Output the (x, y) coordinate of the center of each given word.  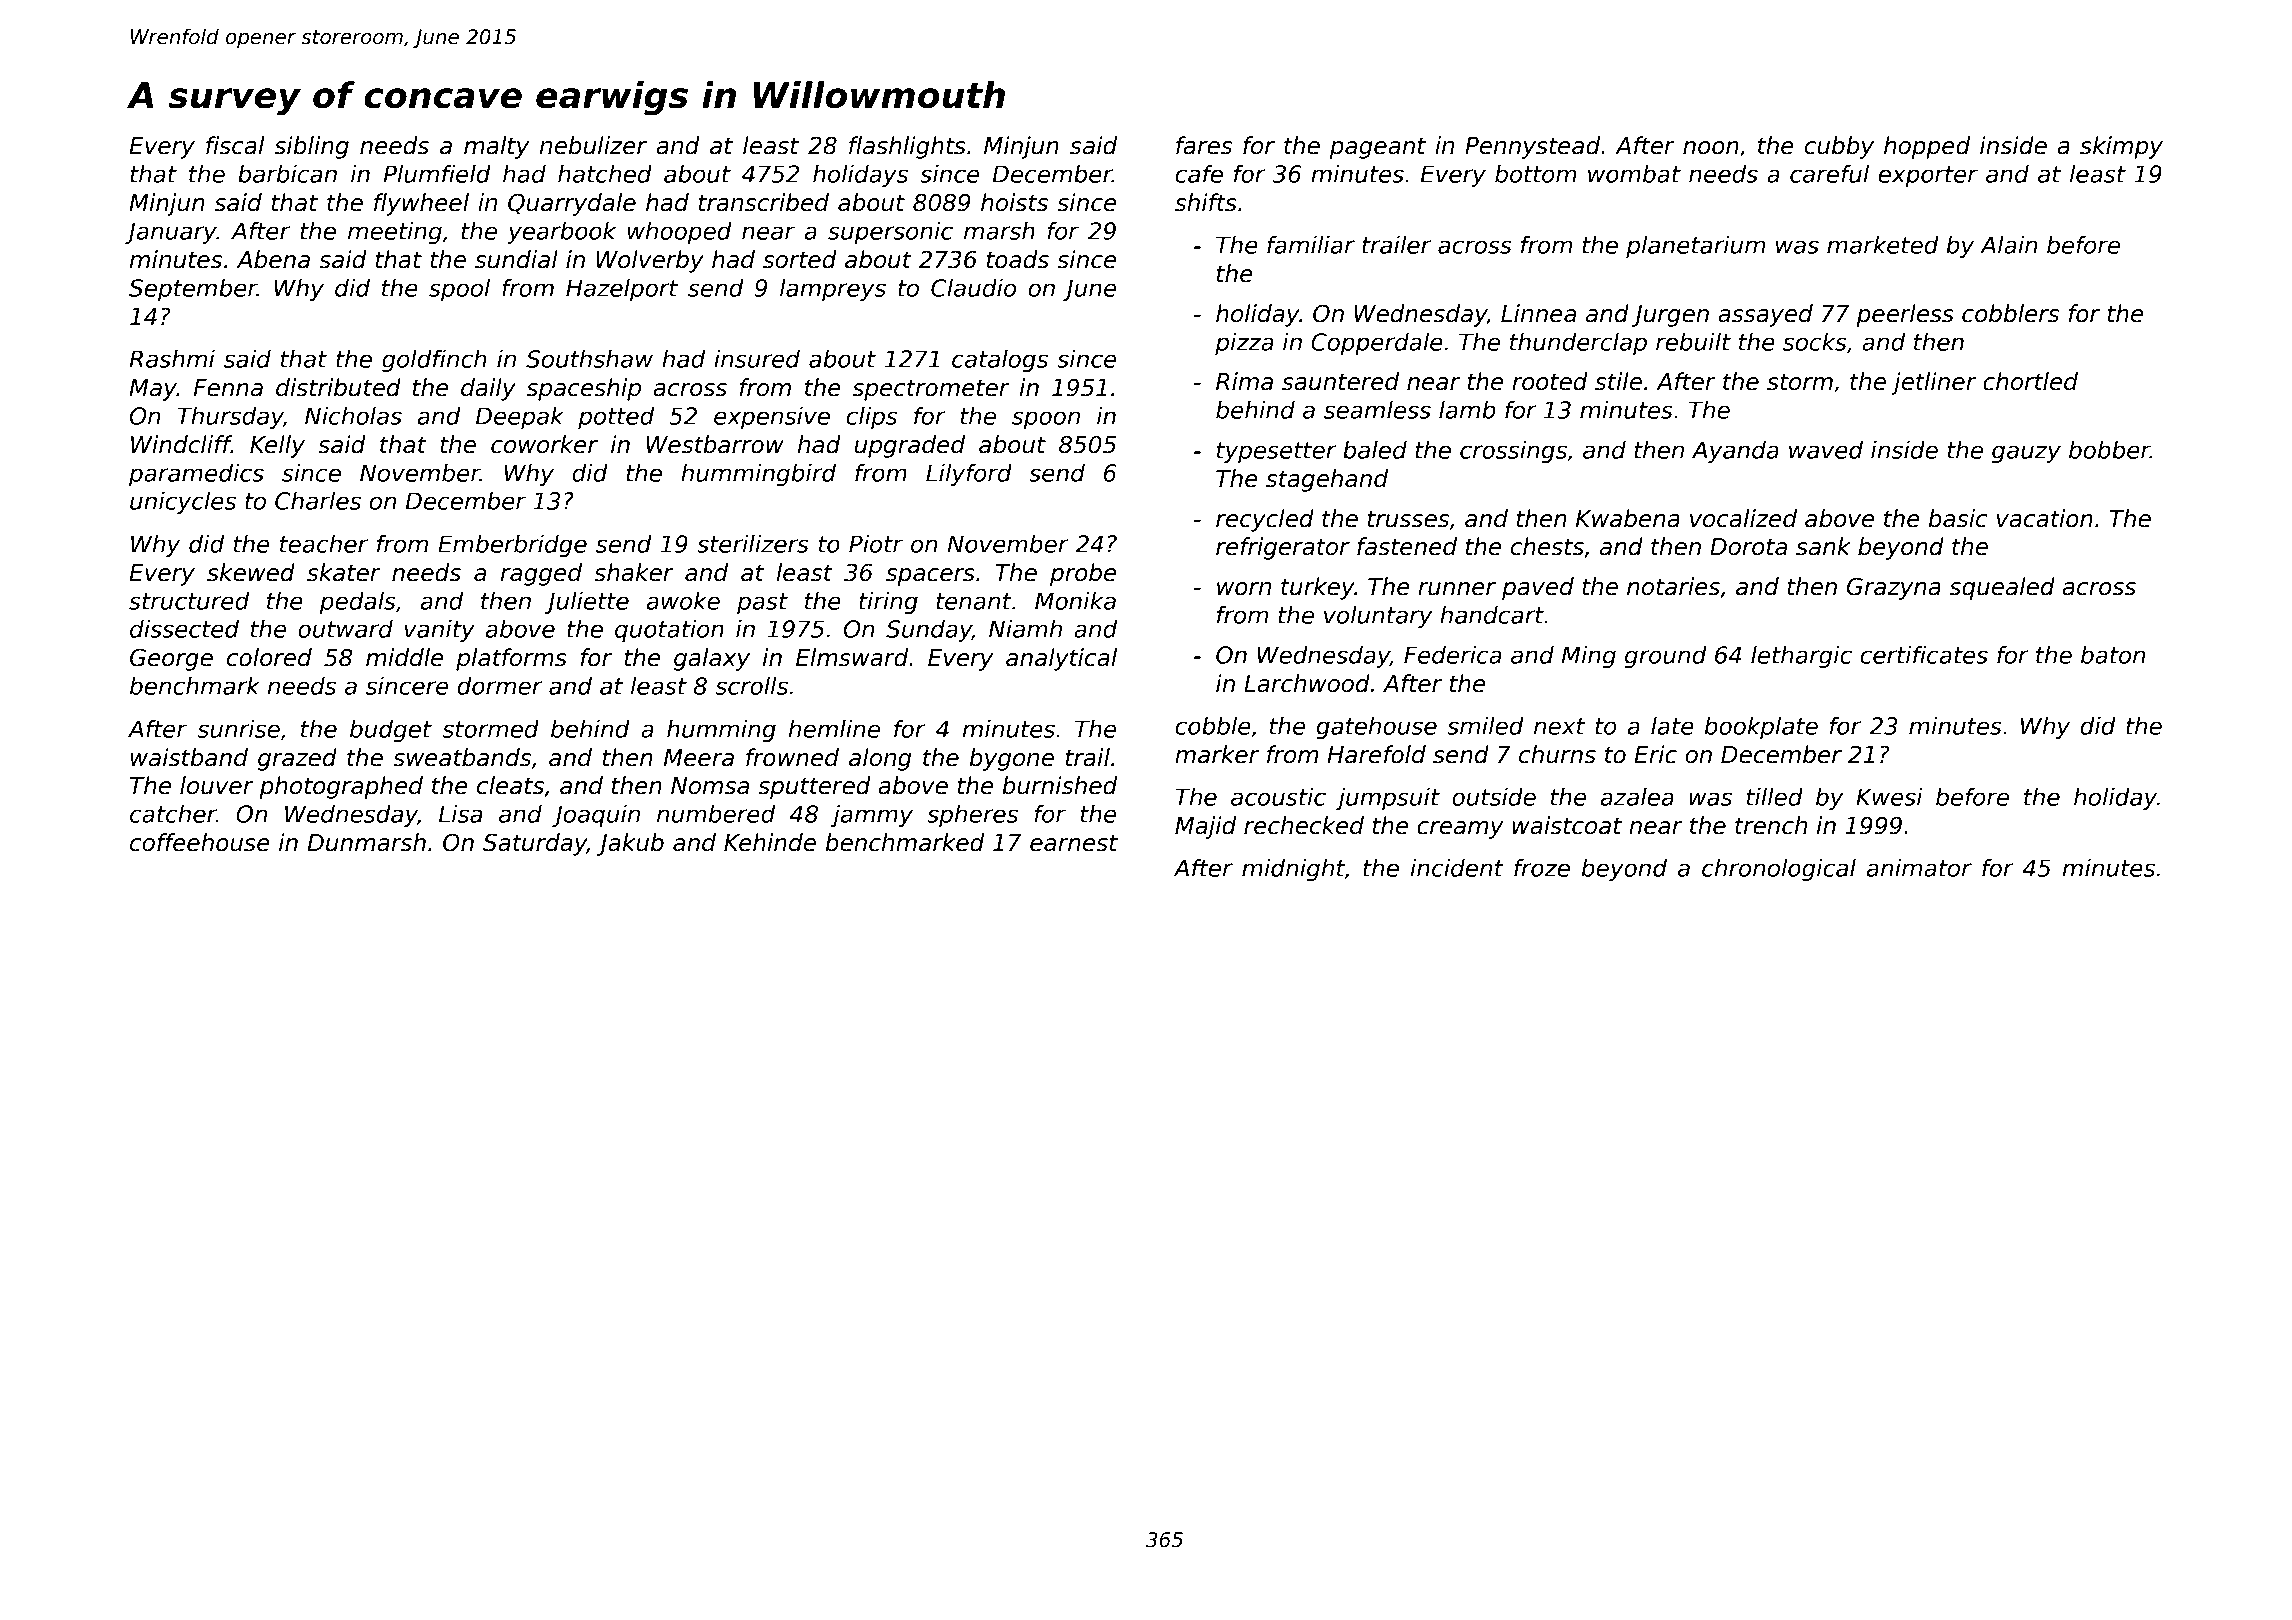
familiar (1311, 245)
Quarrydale (572, 204)
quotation (669, 631)
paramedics (196, 475)
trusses (1408, 519)
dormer (499, 686)
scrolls (751, 686)
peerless (1905, 315)
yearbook (561, 233)
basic (1958, 518)
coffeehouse (200, 842)
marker (1217, 754)
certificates (1924, 655)
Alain (2008, 245)
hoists (1014, 202)
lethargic (1801, 657)
